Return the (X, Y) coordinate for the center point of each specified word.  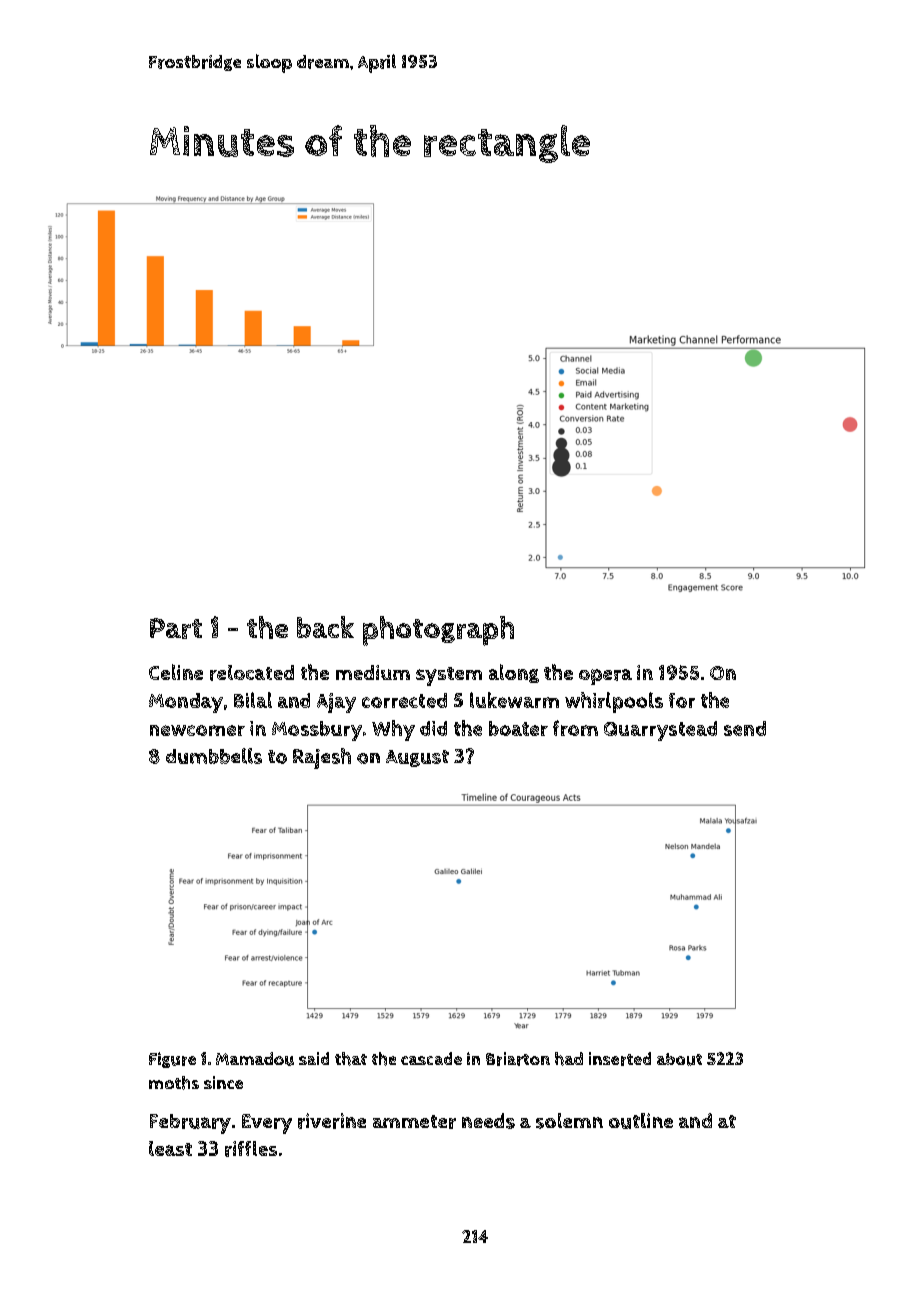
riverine (332, 1121)
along (514, 673)
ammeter (414, 1122)
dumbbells (214, 756)
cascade (431, 1058)
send (745, 728)
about (679, 1059)
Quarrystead (660, 731)
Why (393, 730)
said (314, 1058)
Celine (176, 672)
